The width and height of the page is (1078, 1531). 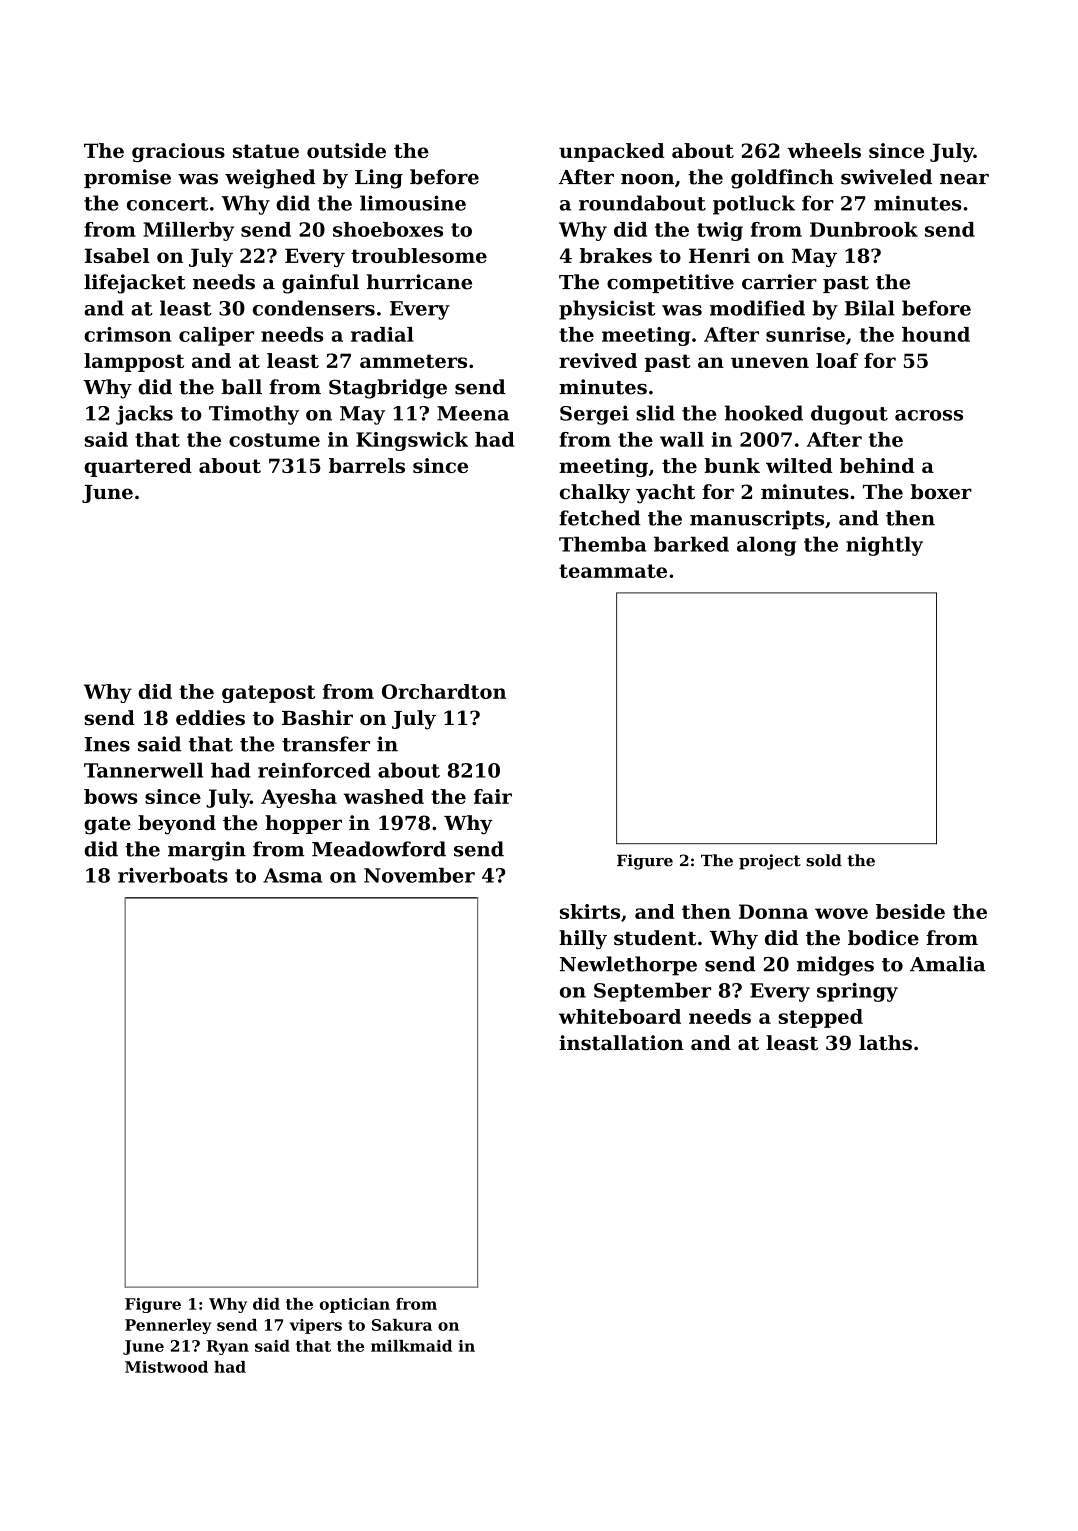 What do you see at coordinates (964, 179) in the page?
I see `near` at bounding box center [964, 179].
